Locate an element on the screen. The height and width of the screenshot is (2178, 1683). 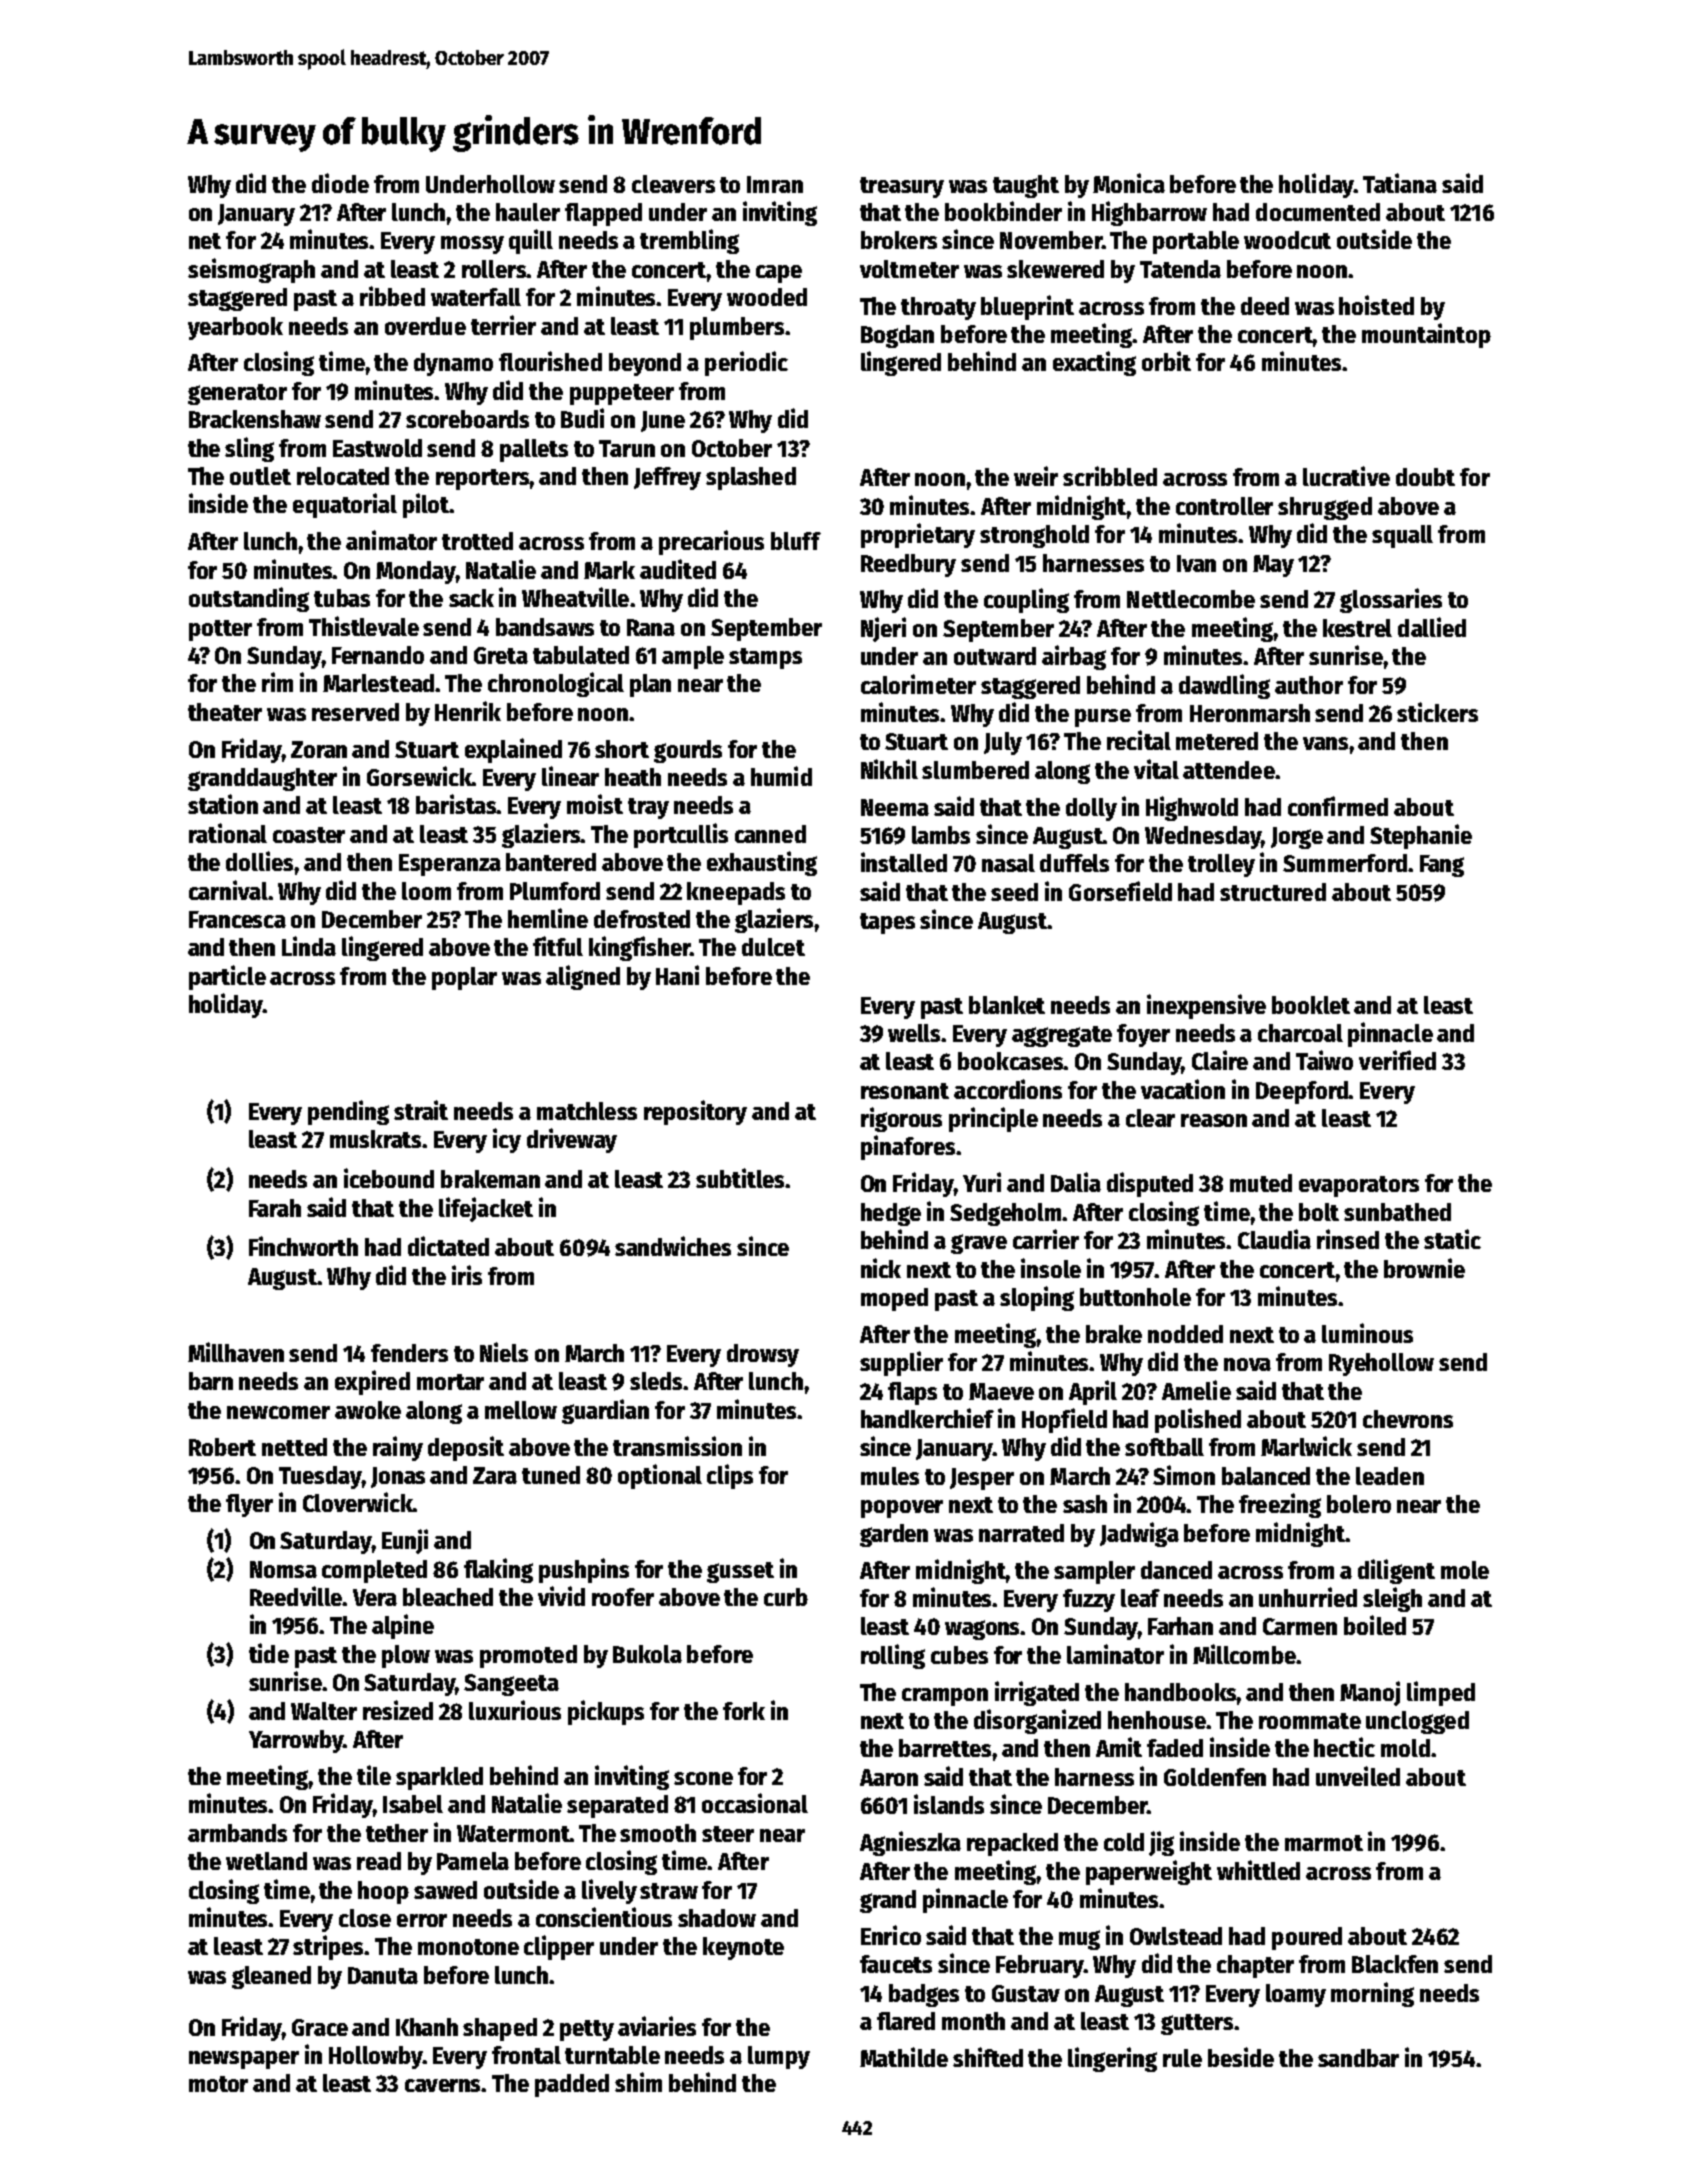
dynamo is located at coordinates (453, 364).
